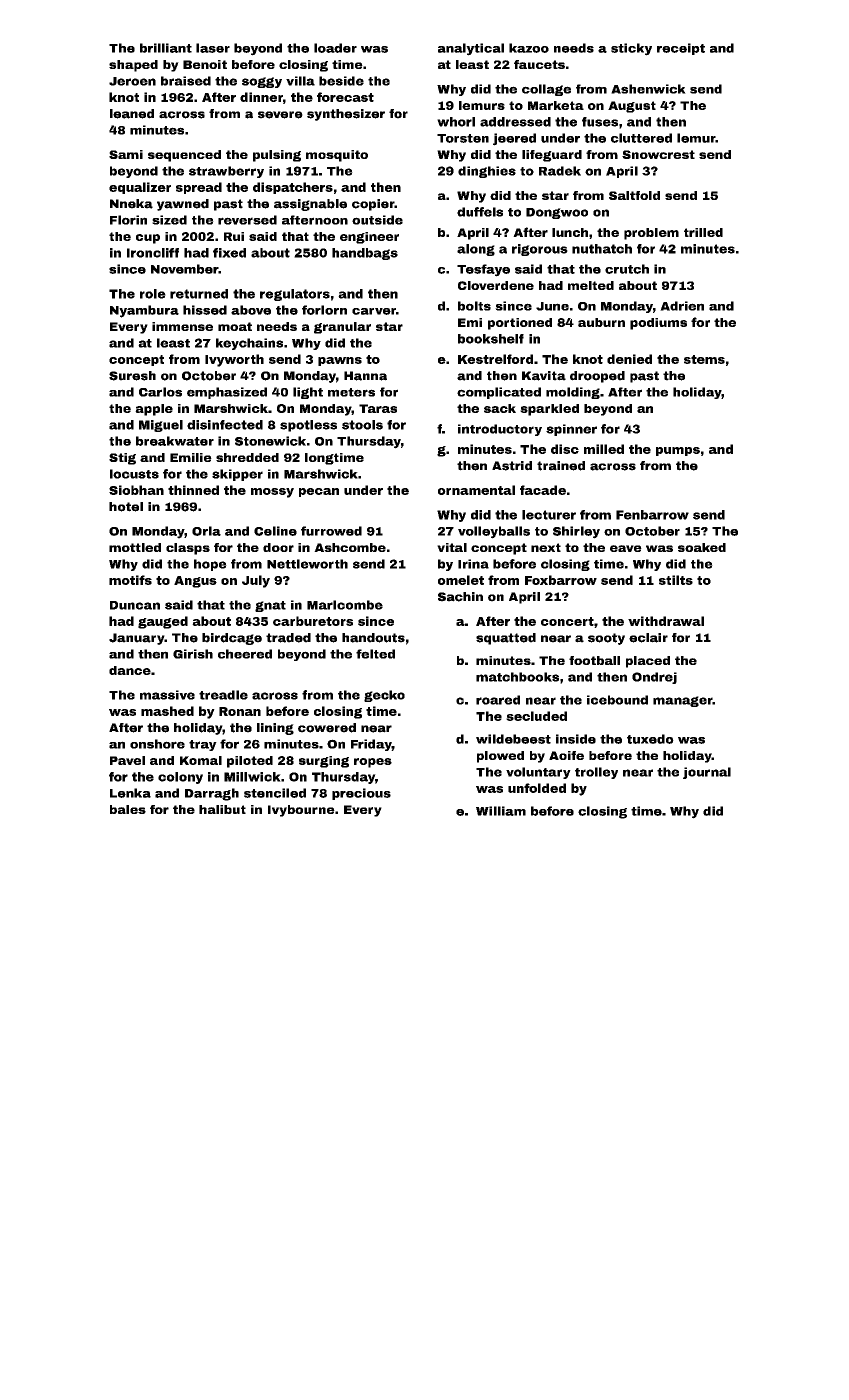  I want to click on bolts, so click(474, 306).
